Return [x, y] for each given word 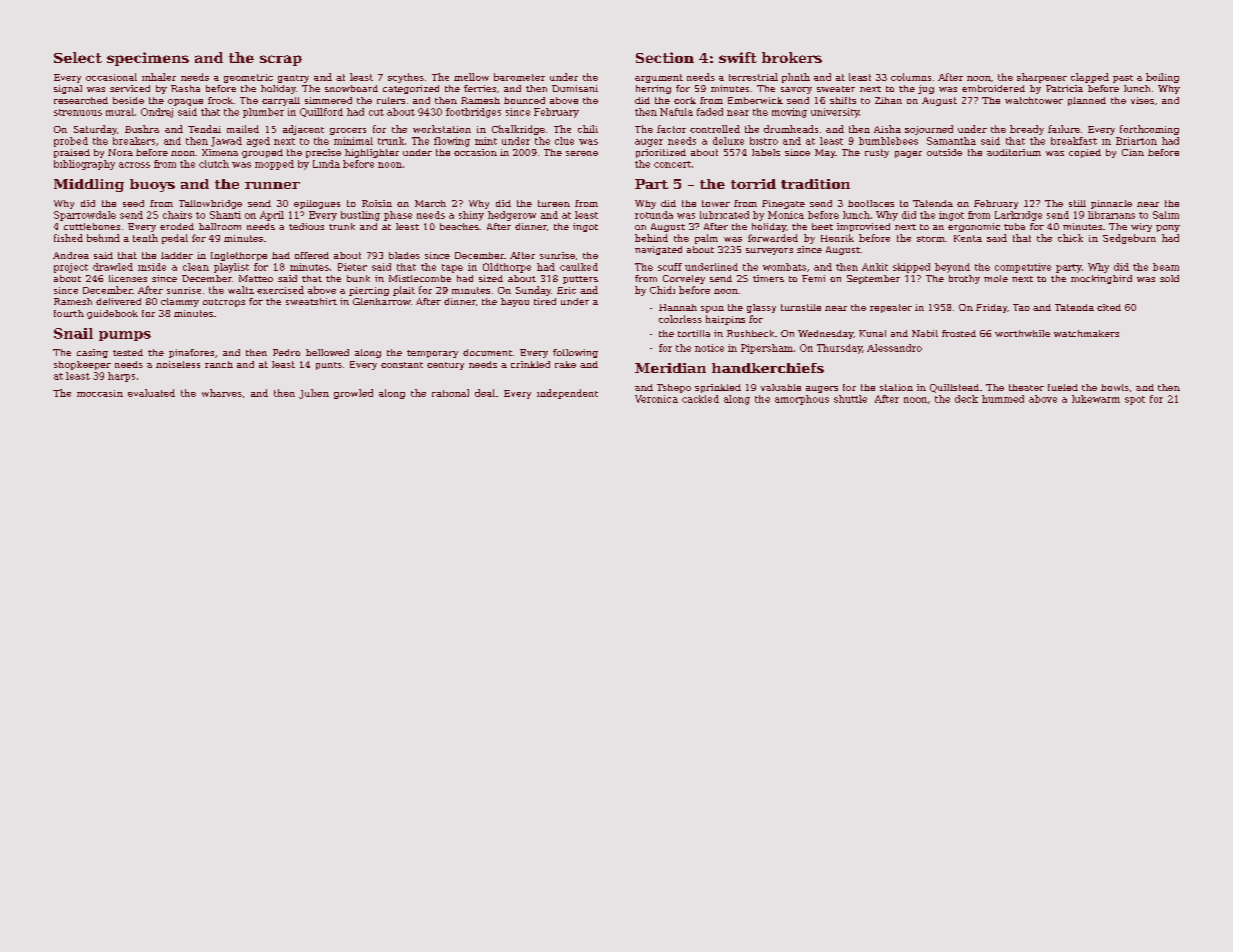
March [430, 203]
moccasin [100, 393]
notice [709, 348]
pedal [175, 239]
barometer [519, 77]
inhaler [159, 77]
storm [931, 239]
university [835, 113]
